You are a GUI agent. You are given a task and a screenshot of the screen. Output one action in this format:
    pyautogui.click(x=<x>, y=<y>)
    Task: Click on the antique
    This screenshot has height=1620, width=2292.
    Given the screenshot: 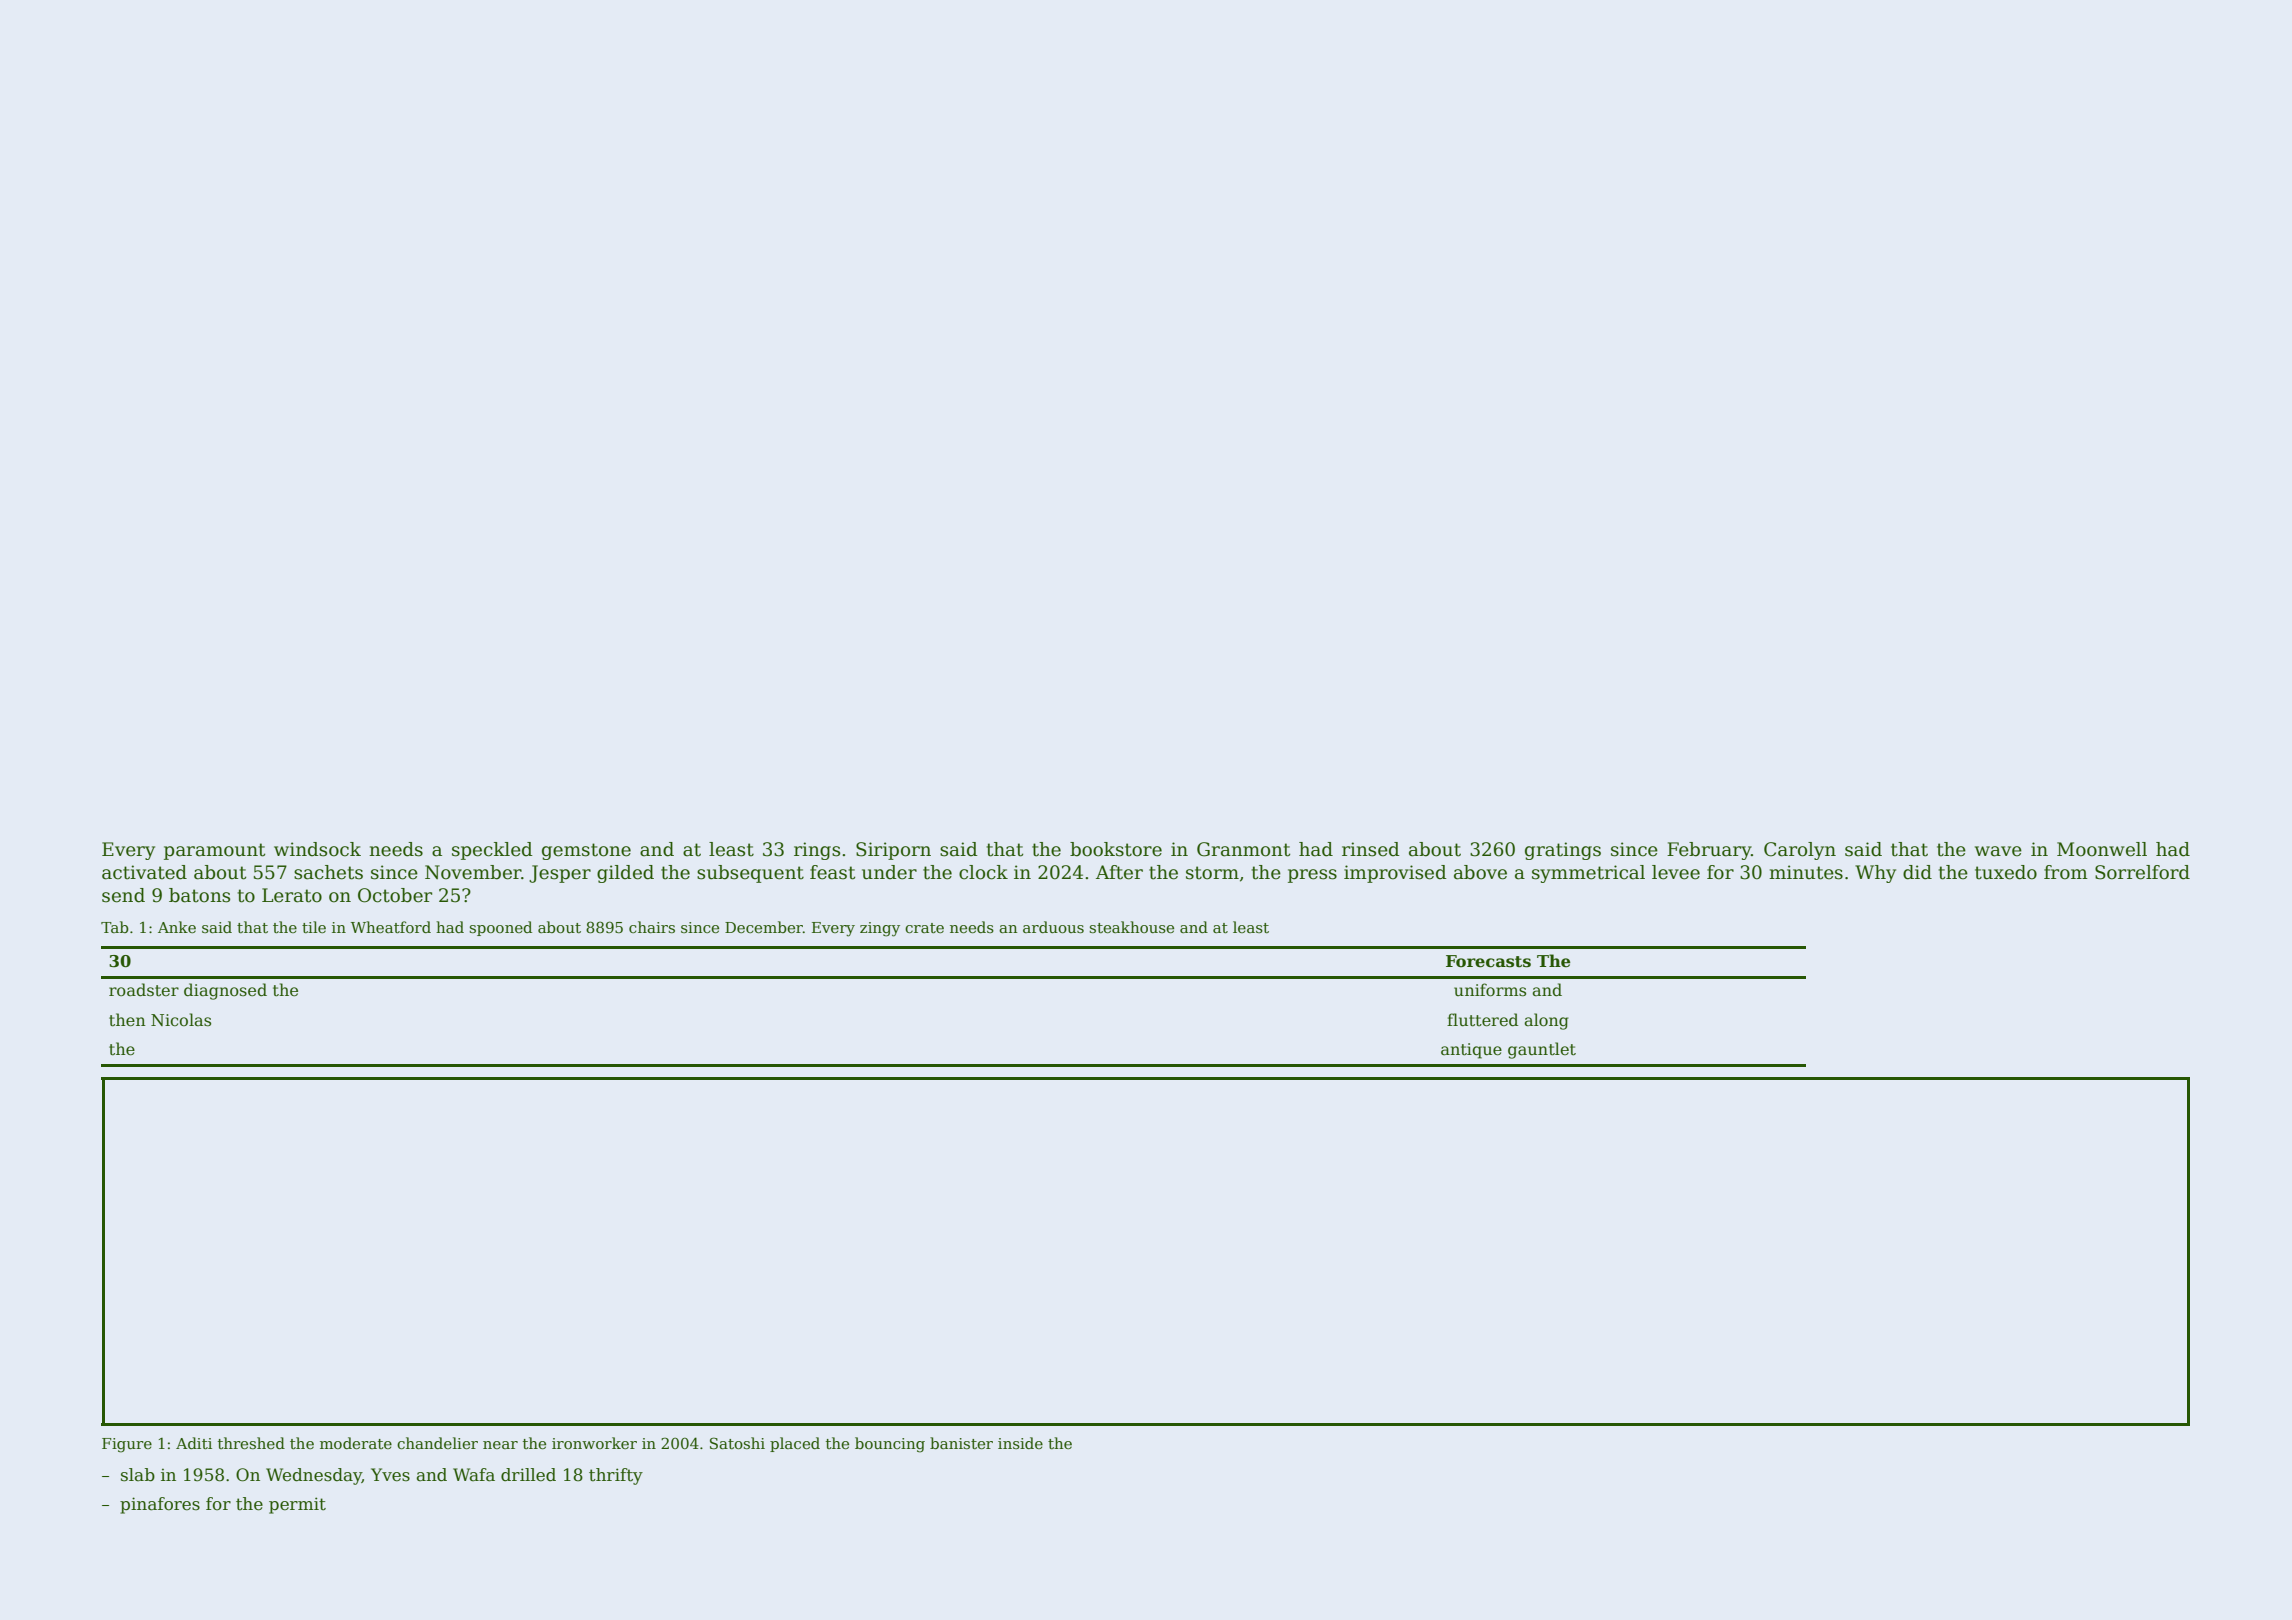 What is the action you would take?
    pyautogui.click(x=1471, y=1051)
